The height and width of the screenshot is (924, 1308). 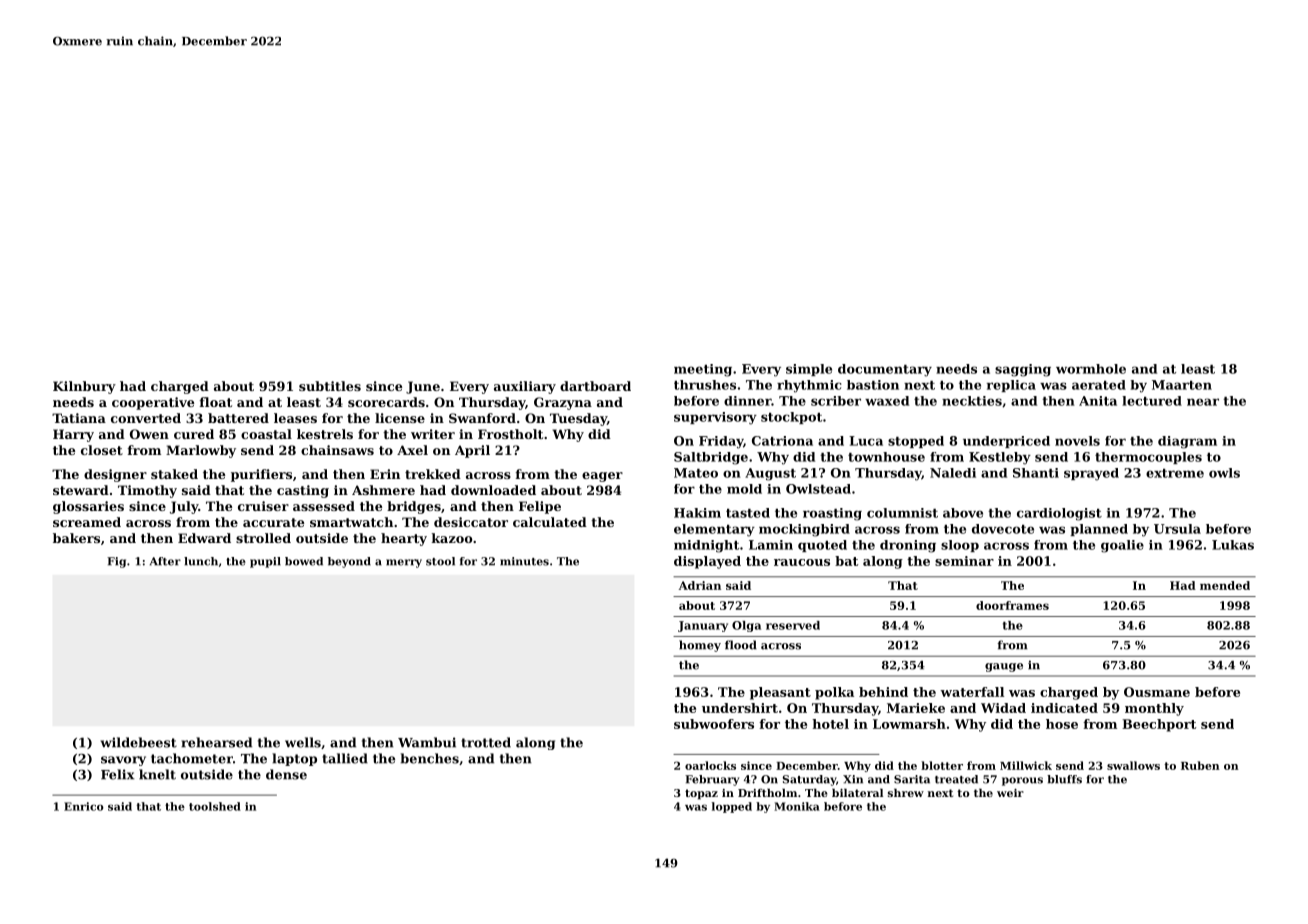 I want to click on January, so click(x=703, y=626).
